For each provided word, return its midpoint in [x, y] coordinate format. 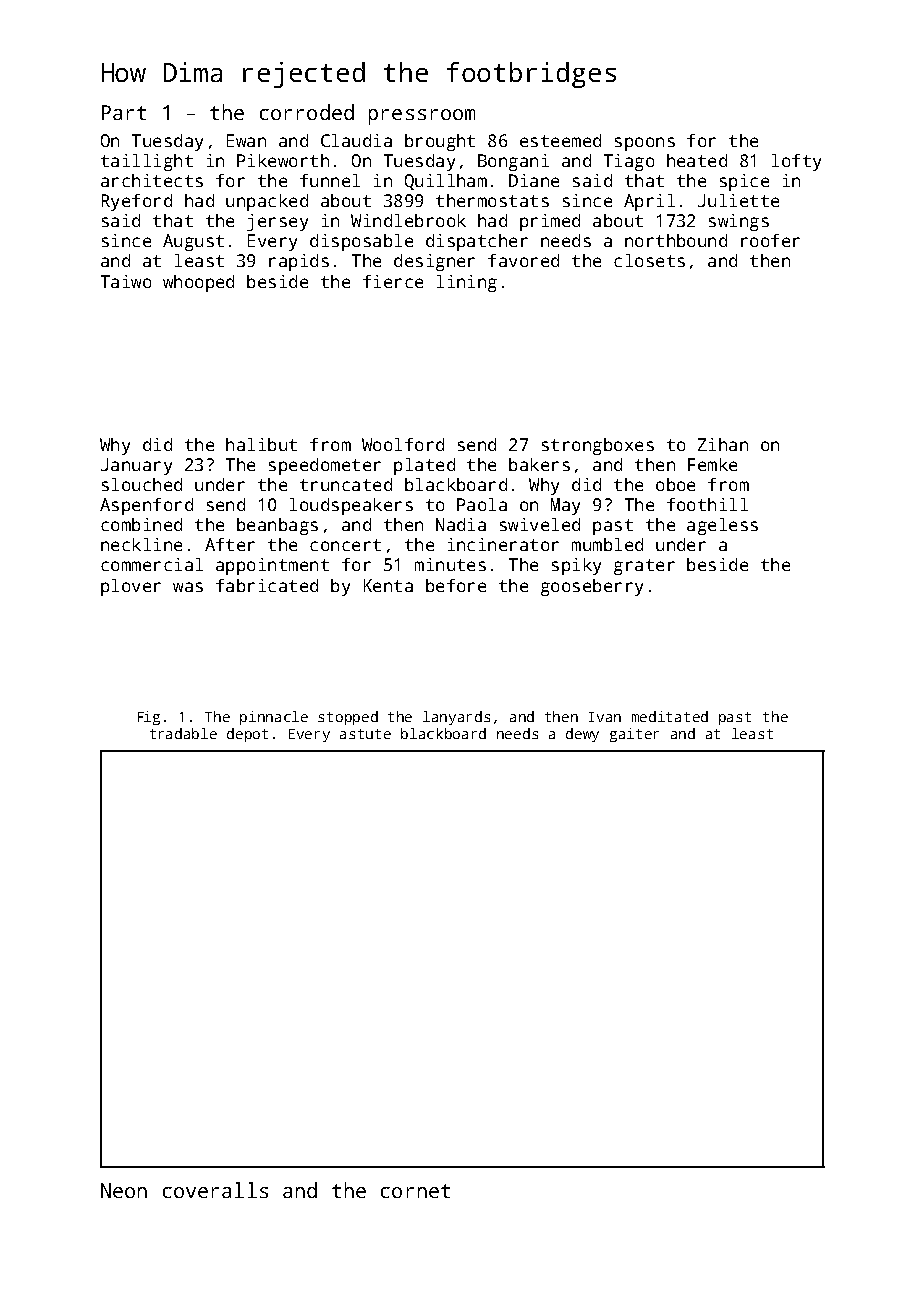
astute [365, 734]
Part [124, 112]
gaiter [634, 735]
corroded [307, 112]
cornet [415, 1191]
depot [247, 735]
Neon [124, 1190]
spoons [645, 144]
